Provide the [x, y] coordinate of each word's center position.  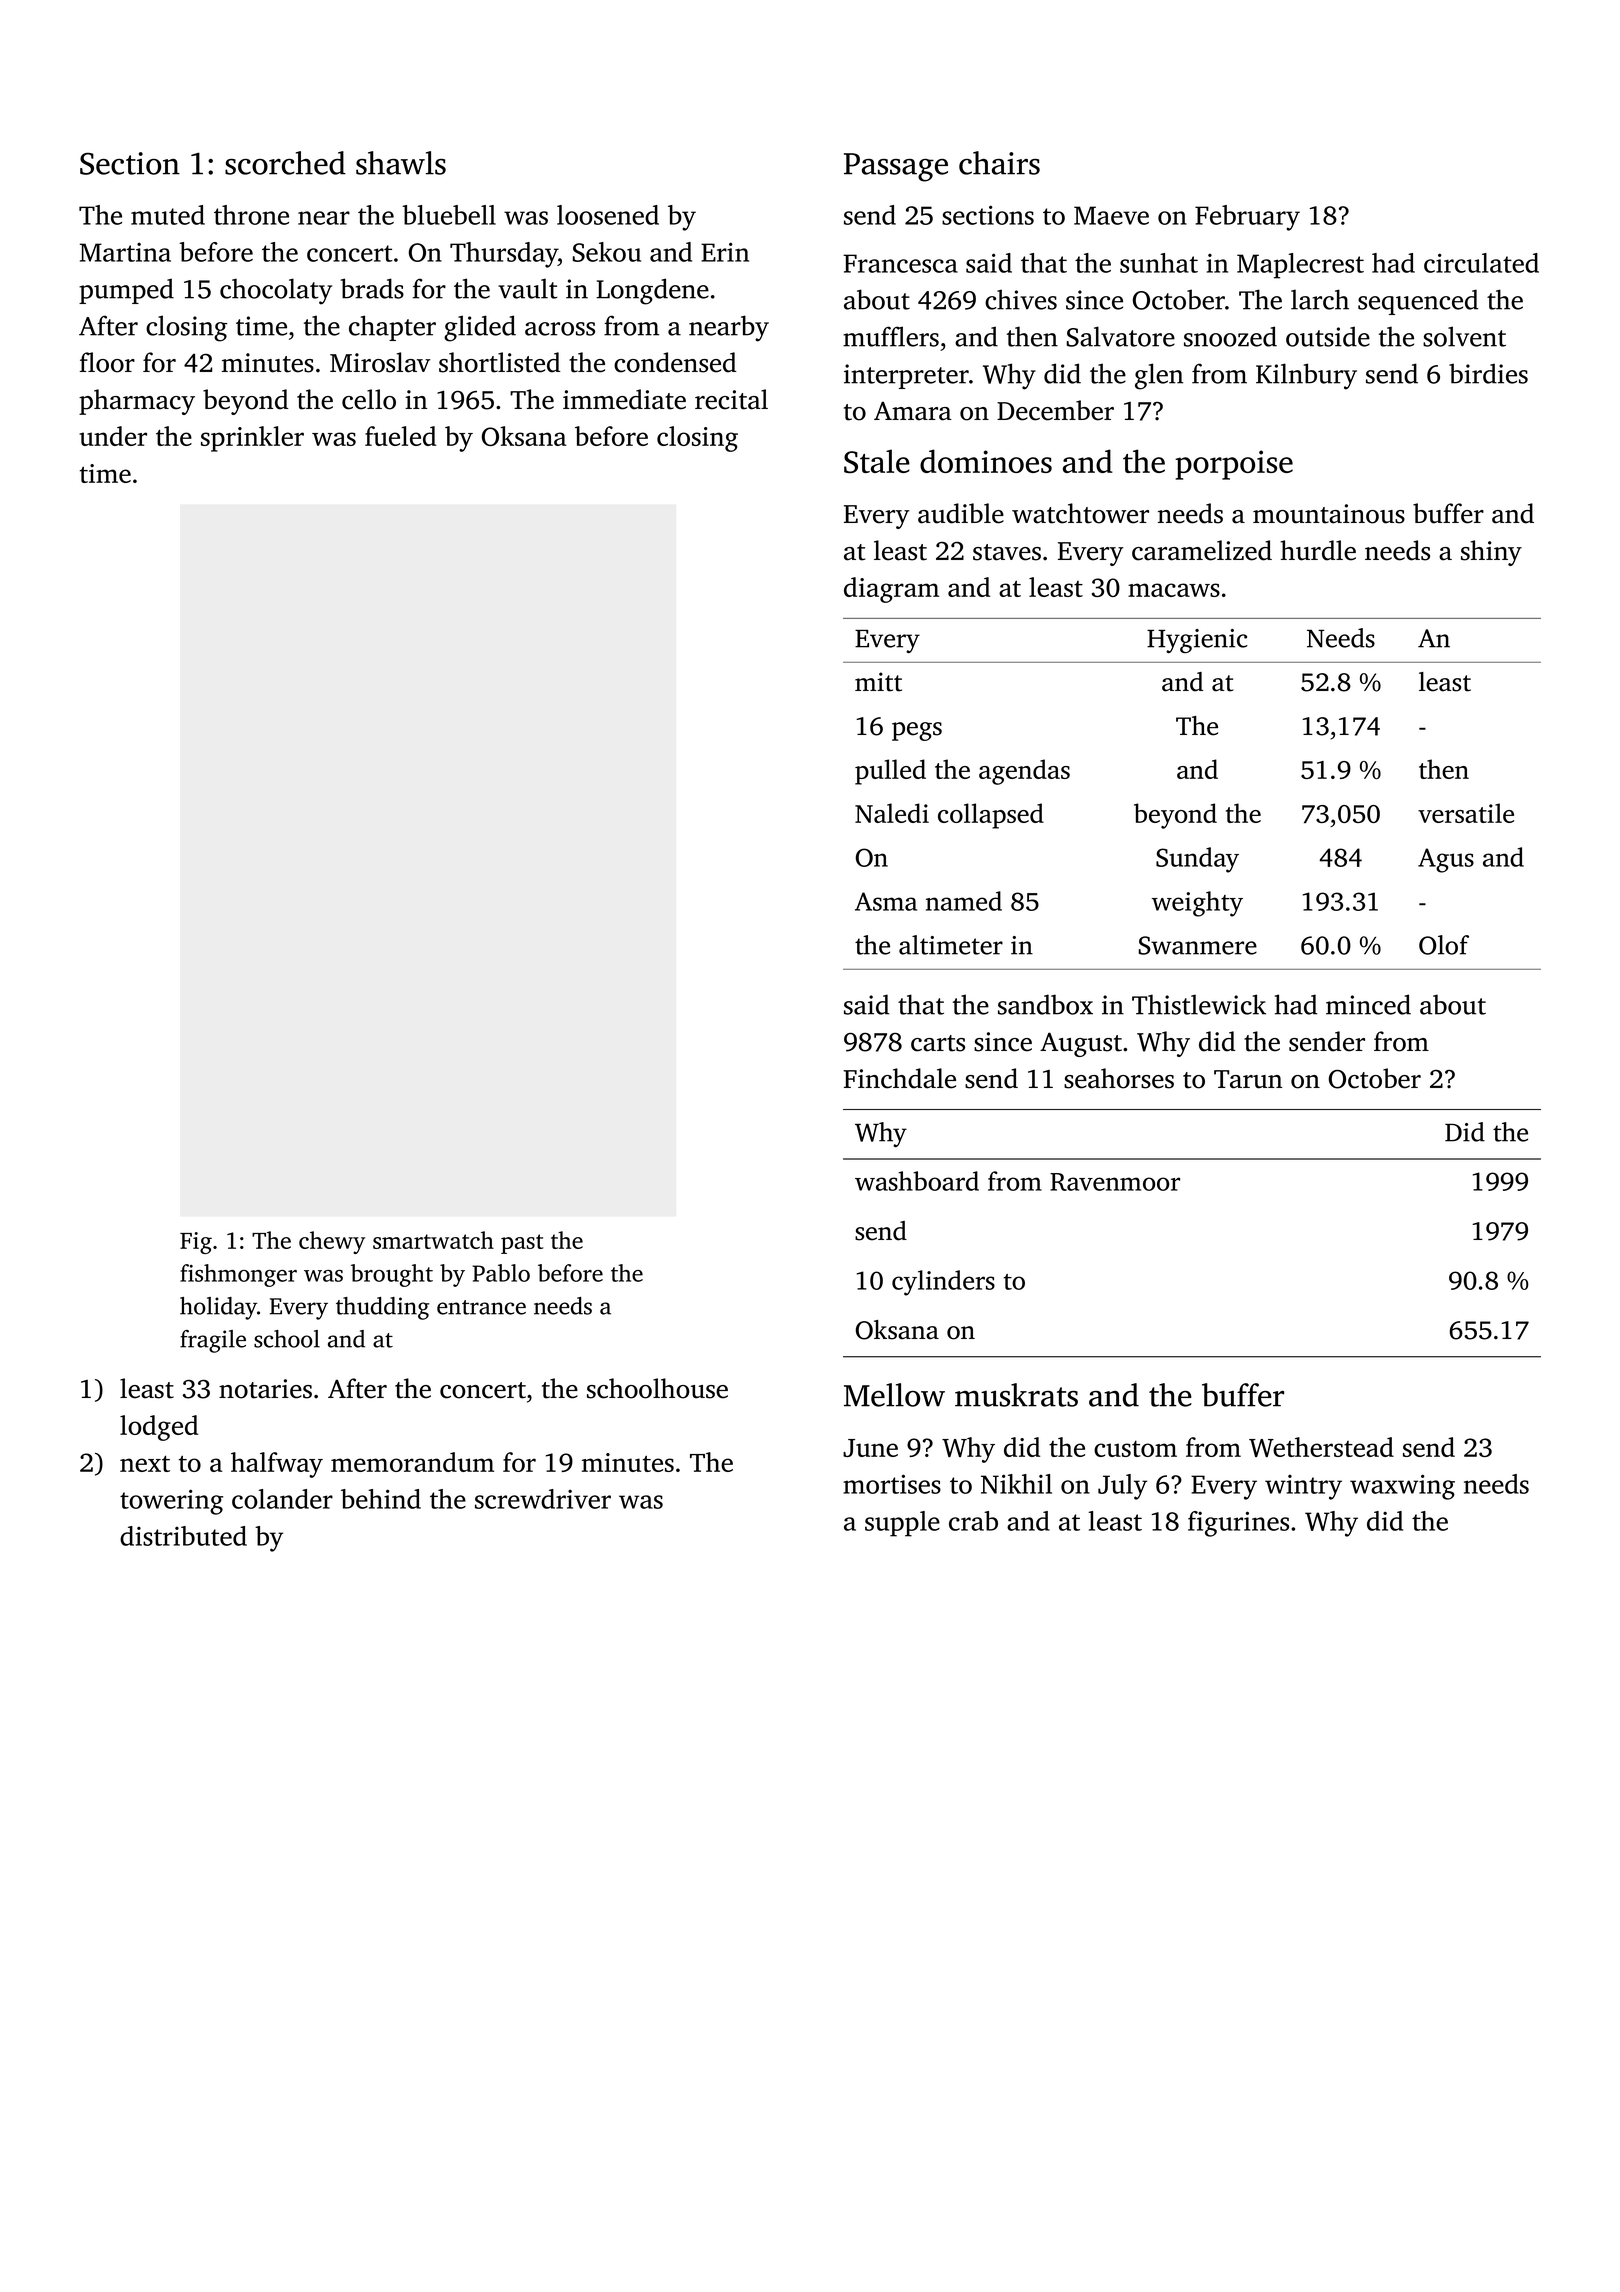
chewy [332, 1242]
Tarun [1248, 1079]
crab [973, 1521]
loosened [608, 215]
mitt [878, 682]
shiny [1491, 553]
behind [381, 1499]
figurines [1238, 1524]
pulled [890, 772]
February [1247, 218]
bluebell [449, 215]
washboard [917, 1181]
